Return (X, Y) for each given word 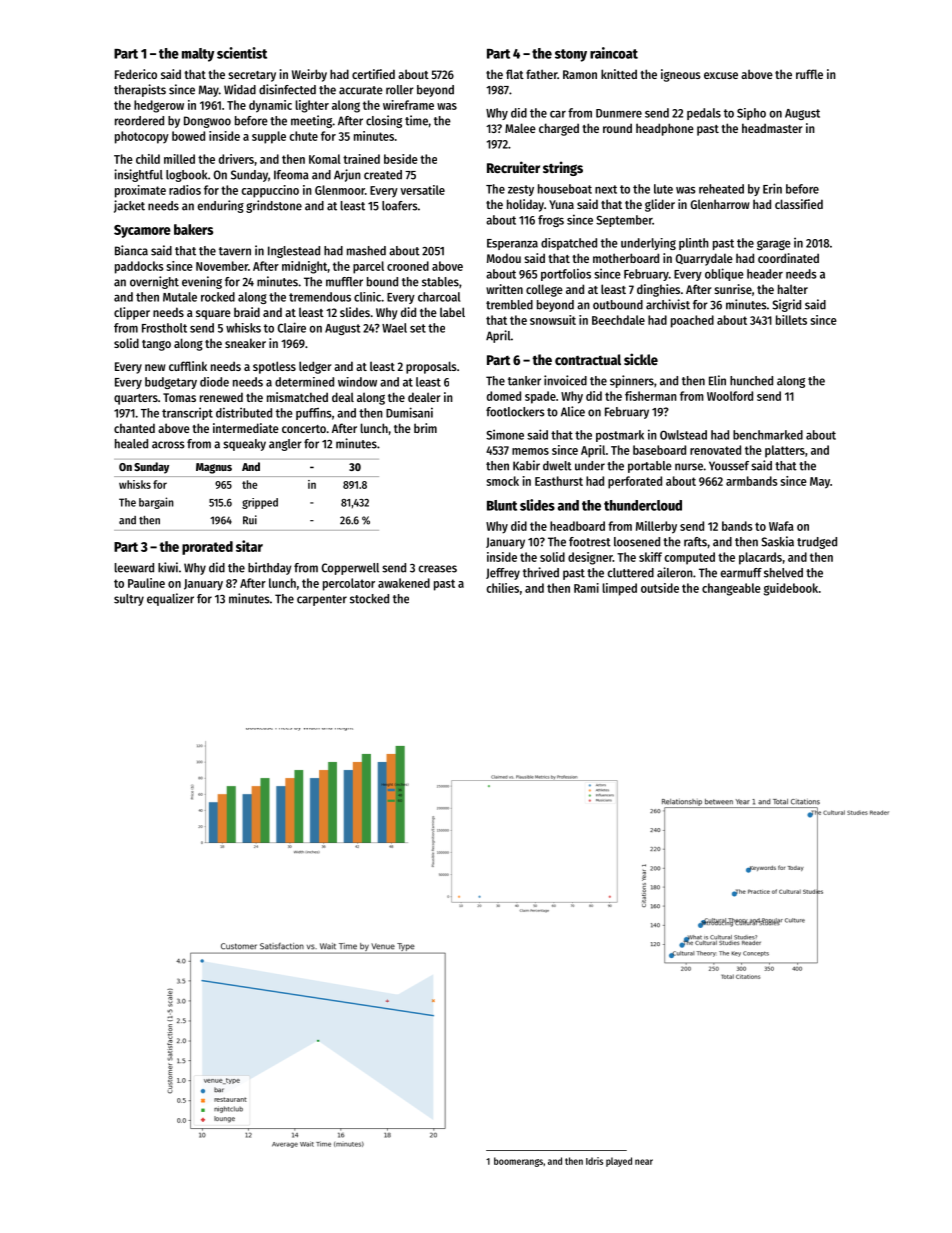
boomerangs (518, 1162)
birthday (270, 568)
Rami (586, 588)
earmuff (741, 573)
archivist (668, 304)
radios (185, 190)
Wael (394, 328)
